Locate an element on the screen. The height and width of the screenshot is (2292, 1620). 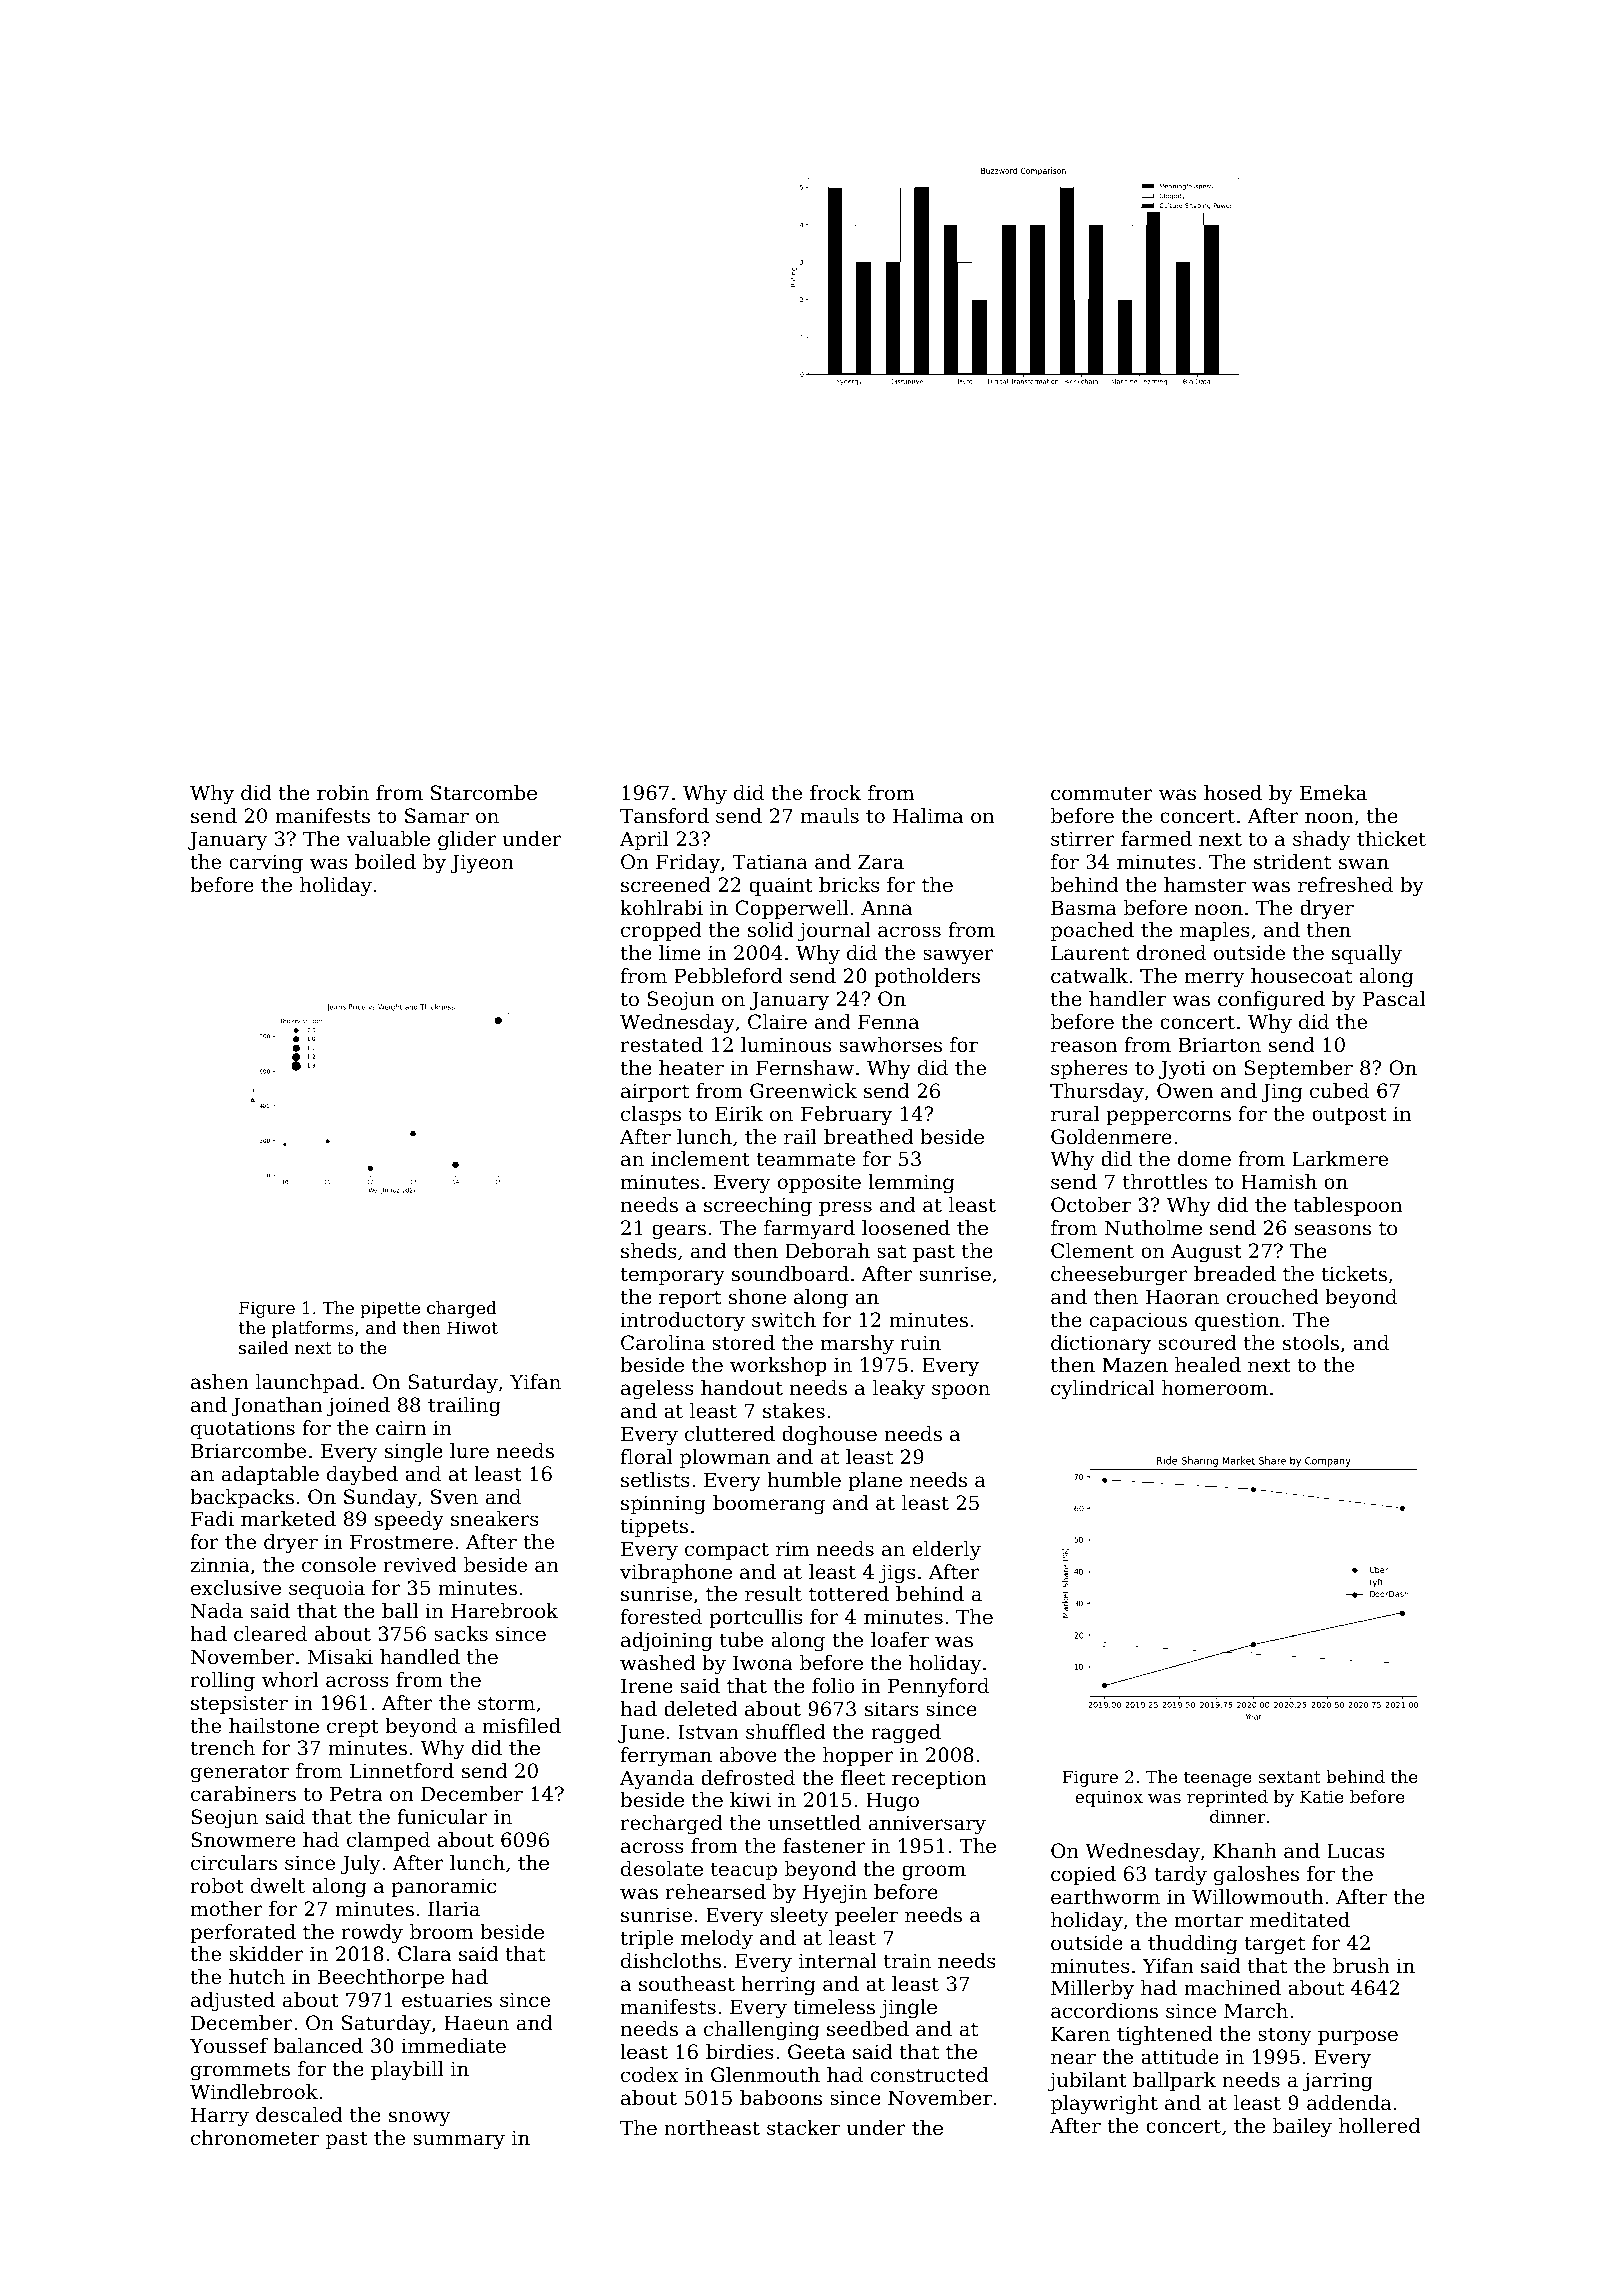
homeroom is located at coordinates (1215, 1388).
